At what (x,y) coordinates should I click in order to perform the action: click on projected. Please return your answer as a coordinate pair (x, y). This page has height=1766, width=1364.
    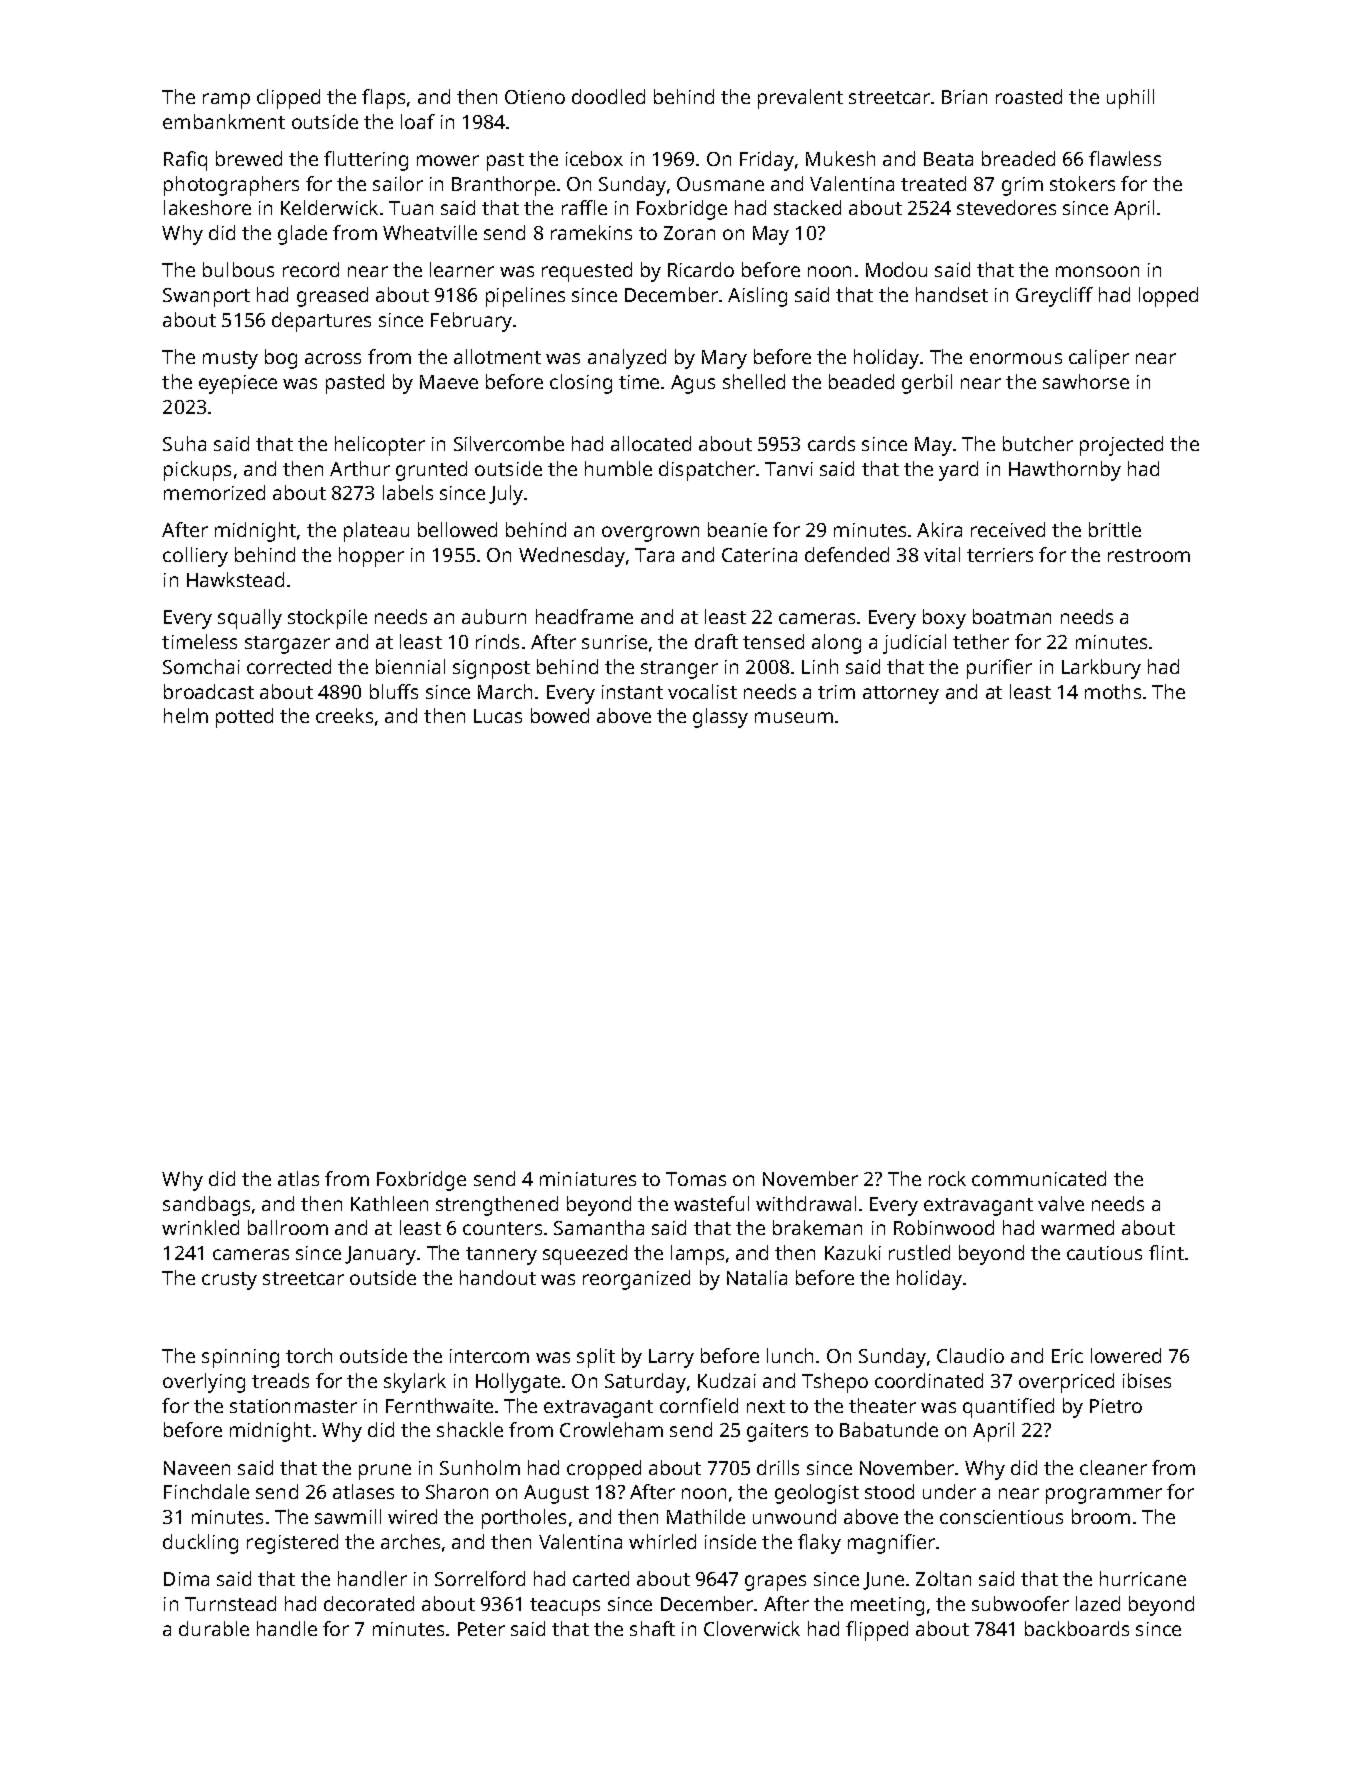
    Looking at the image, I should click on (1121, 446).
